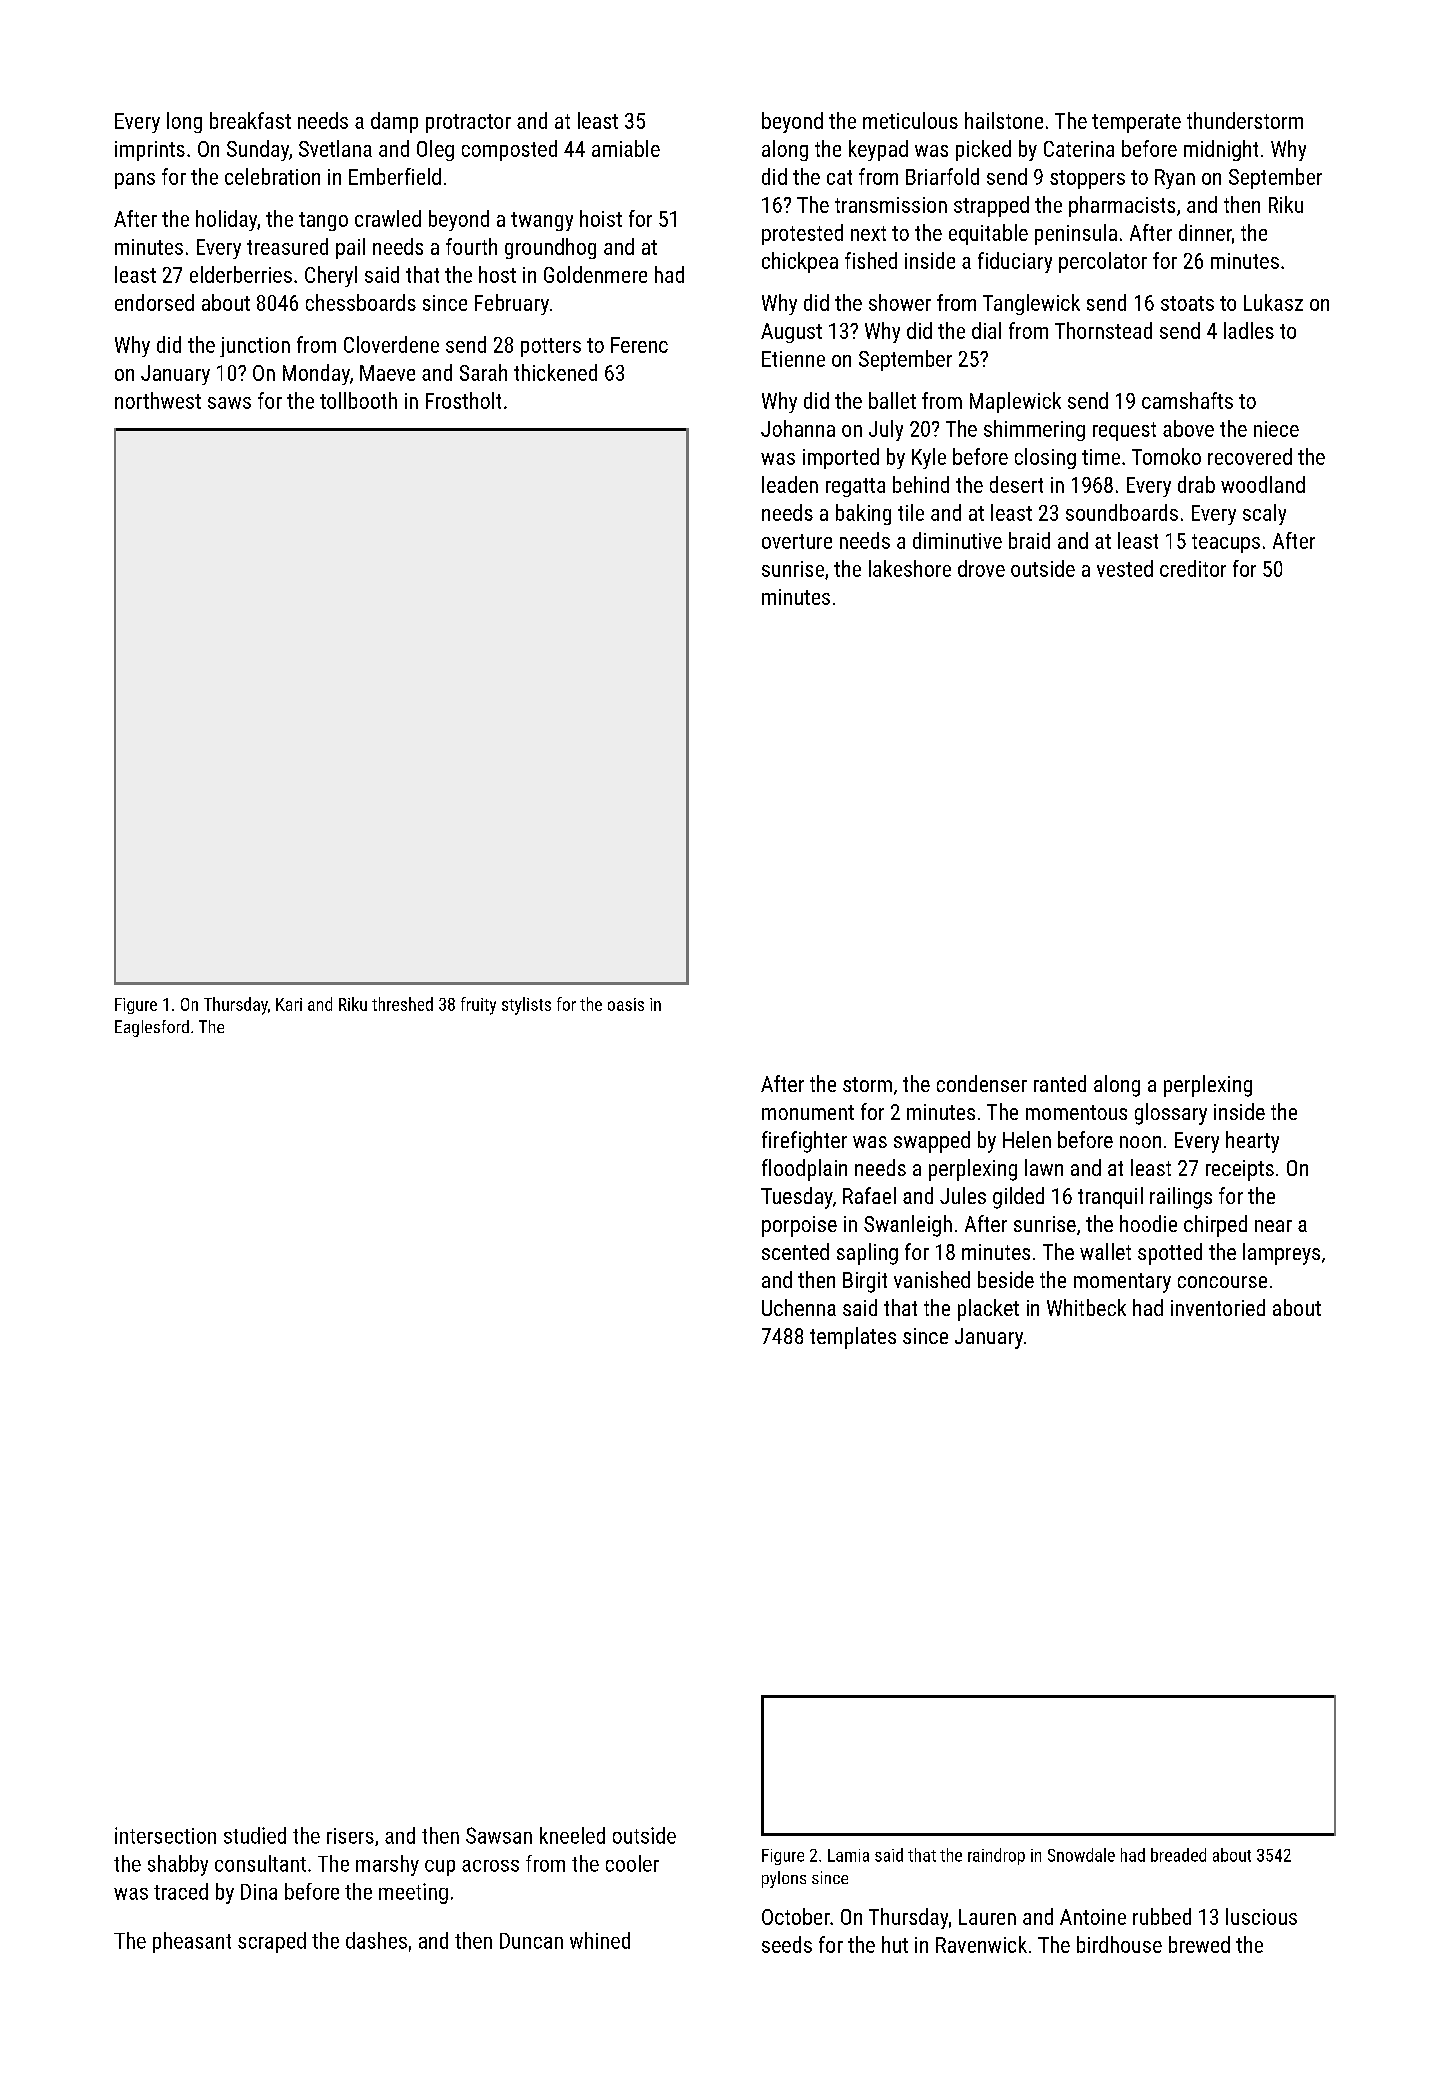 The height and width of the image is (2100, 1450). Describe the element at coordinates (981, 568) in the image. I see `drove` at that location.
